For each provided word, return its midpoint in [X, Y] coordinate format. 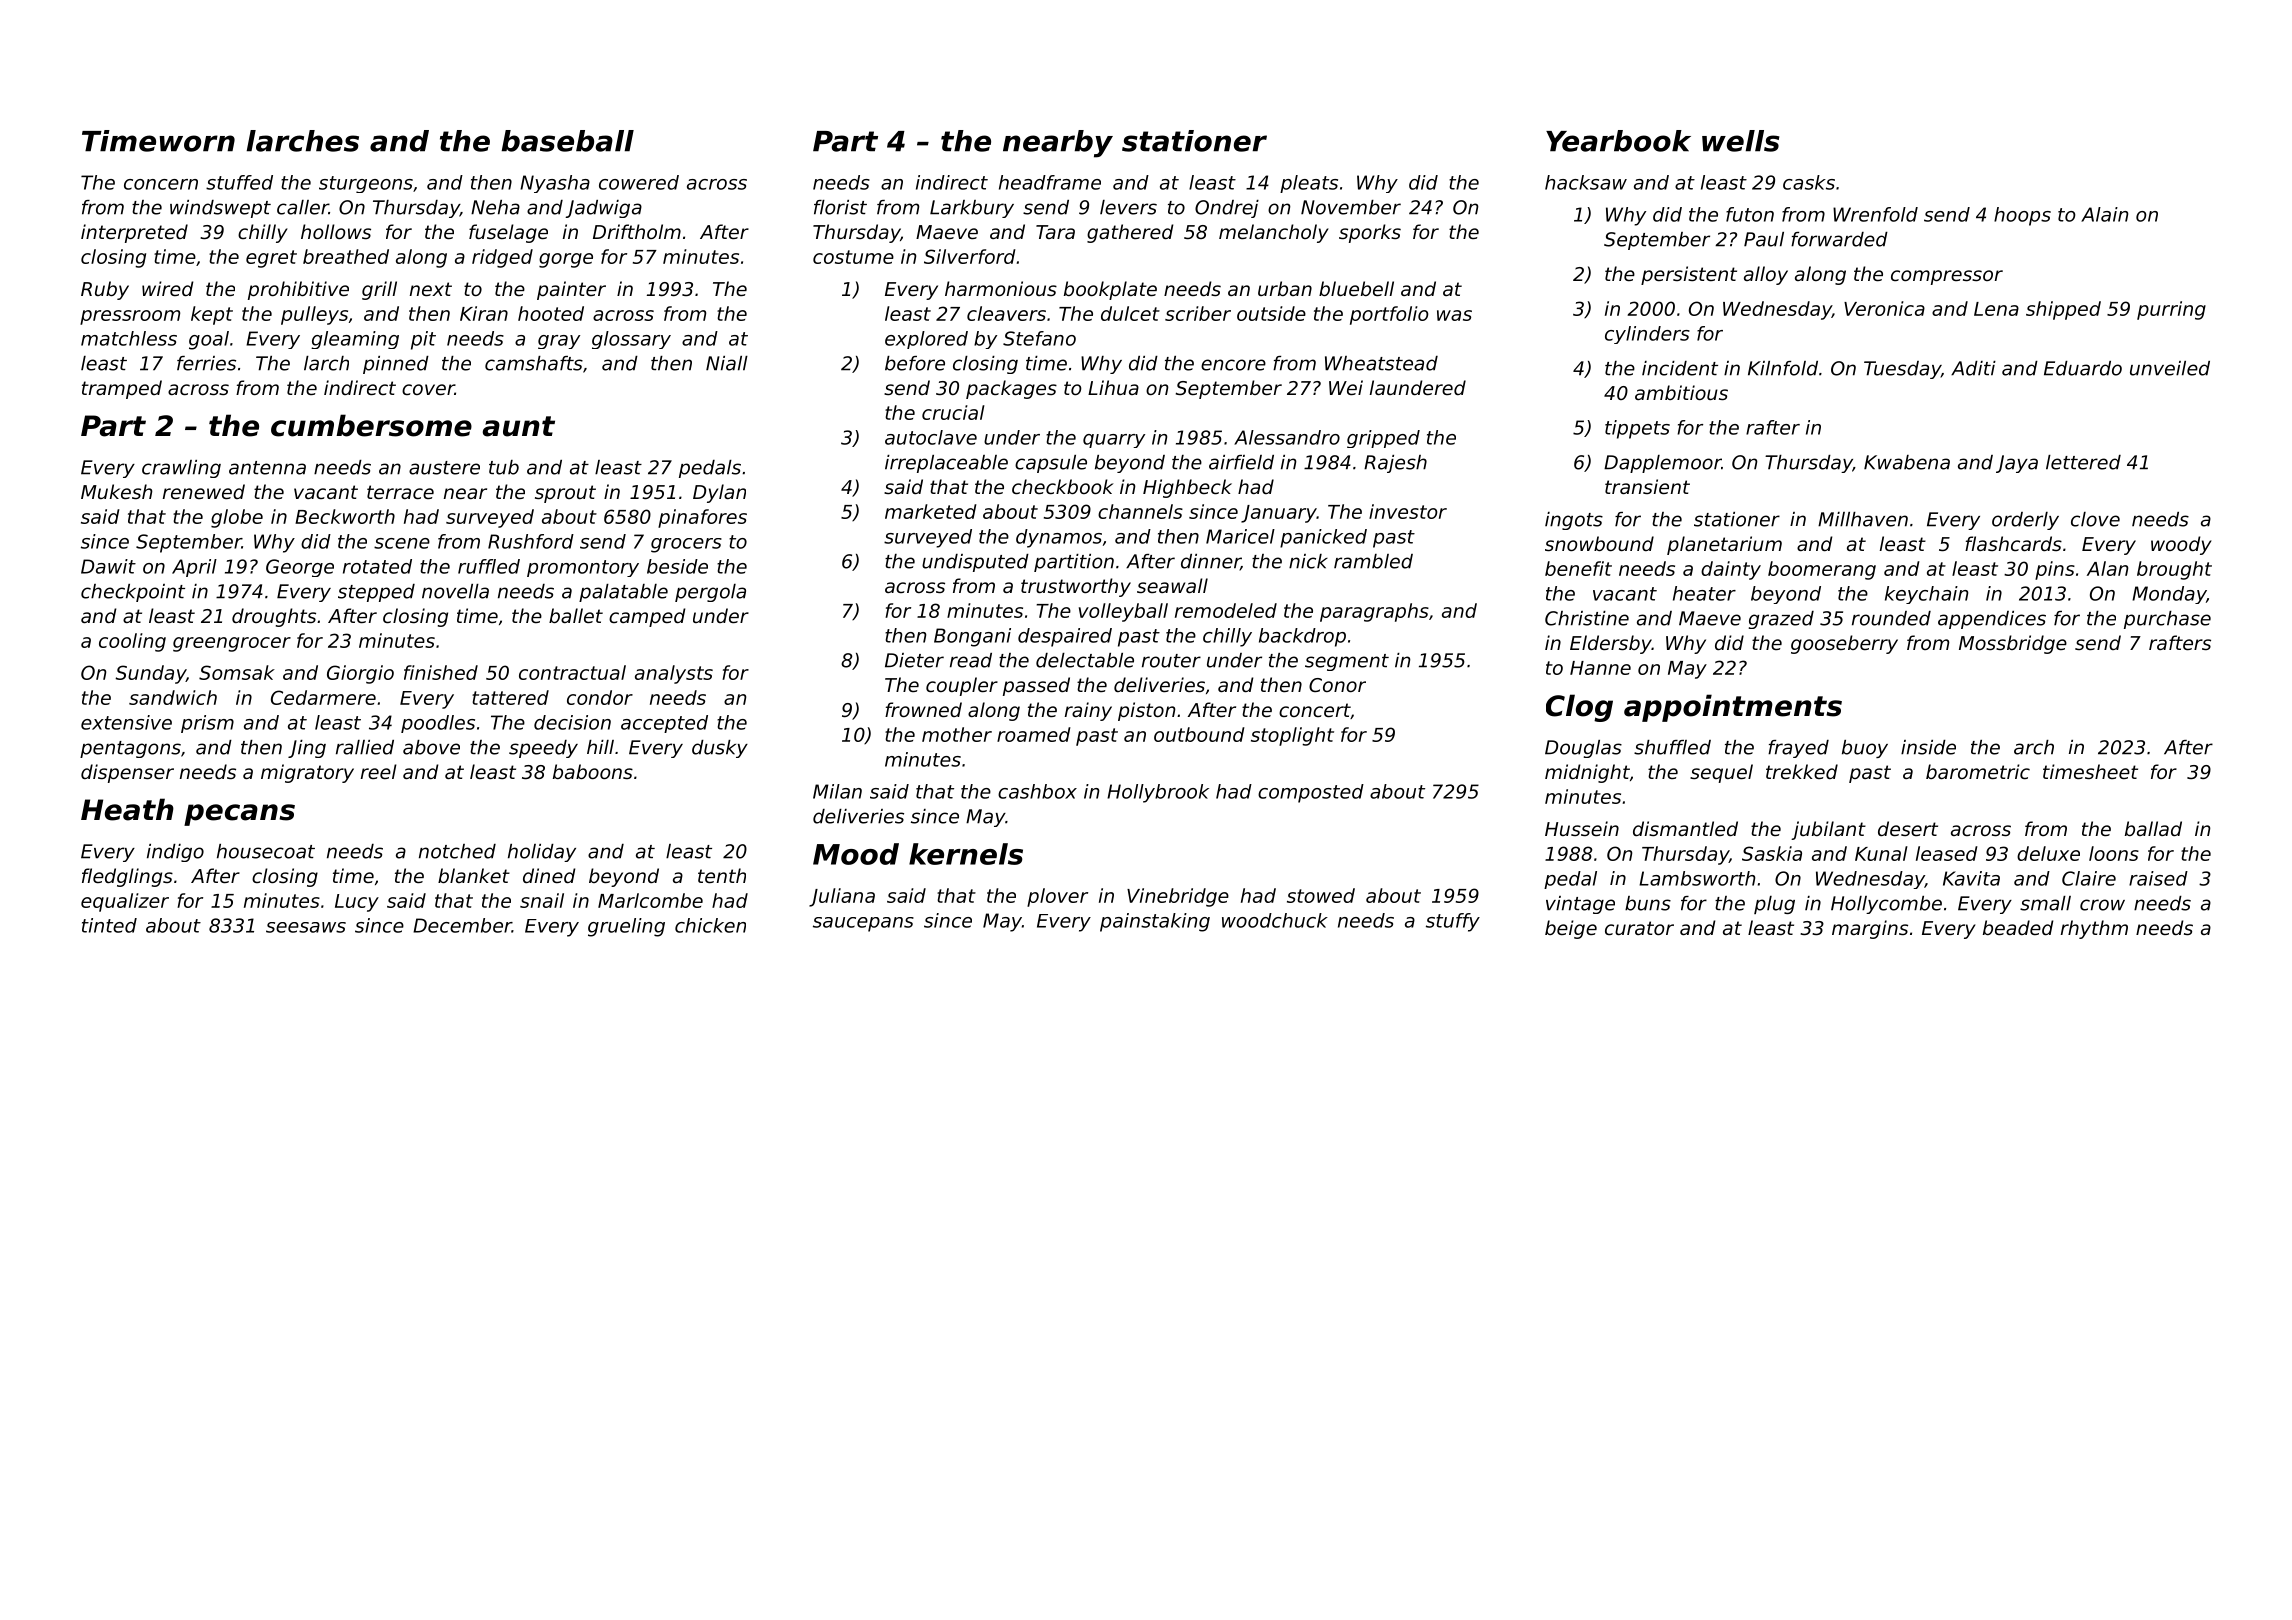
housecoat [266, 851]
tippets [1637, 429]
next [431, 289]
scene [402, 543]
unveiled [2170, 368]
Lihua [1113, 387]
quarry [1114, 441]
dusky [720, 749]
